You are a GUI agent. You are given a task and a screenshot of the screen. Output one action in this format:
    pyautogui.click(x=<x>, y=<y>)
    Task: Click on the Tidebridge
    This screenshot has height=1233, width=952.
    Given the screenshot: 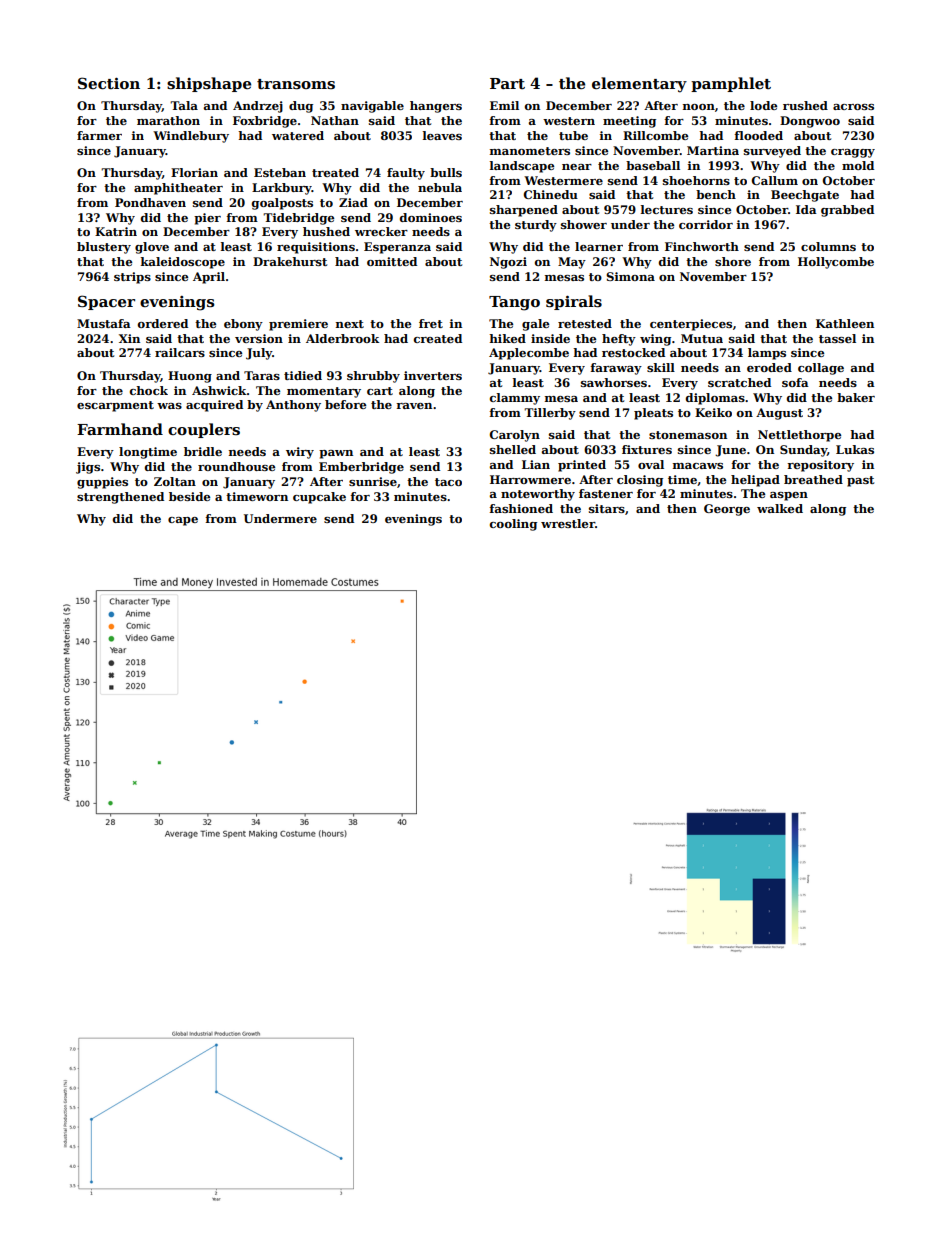 What is the action you would take?
    pyautogui.click(x=298, y=219)
